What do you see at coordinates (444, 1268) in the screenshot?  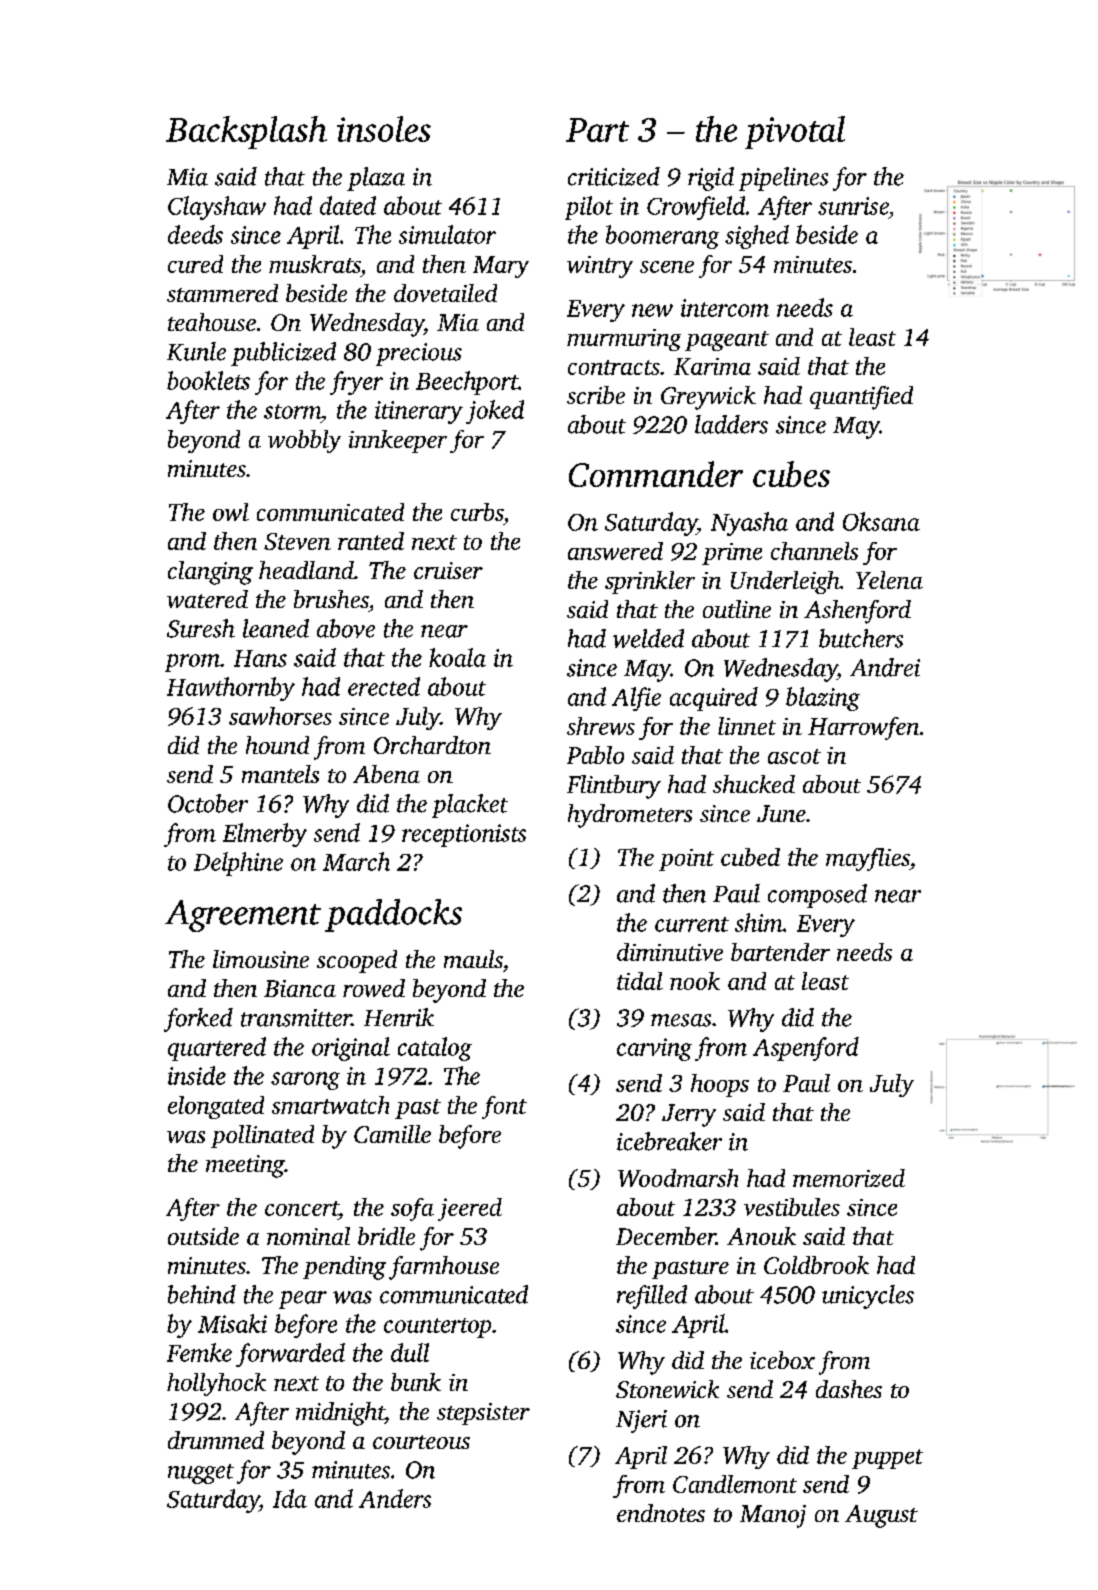 I see `farmhouse` at bounding box center [444, 1268].
